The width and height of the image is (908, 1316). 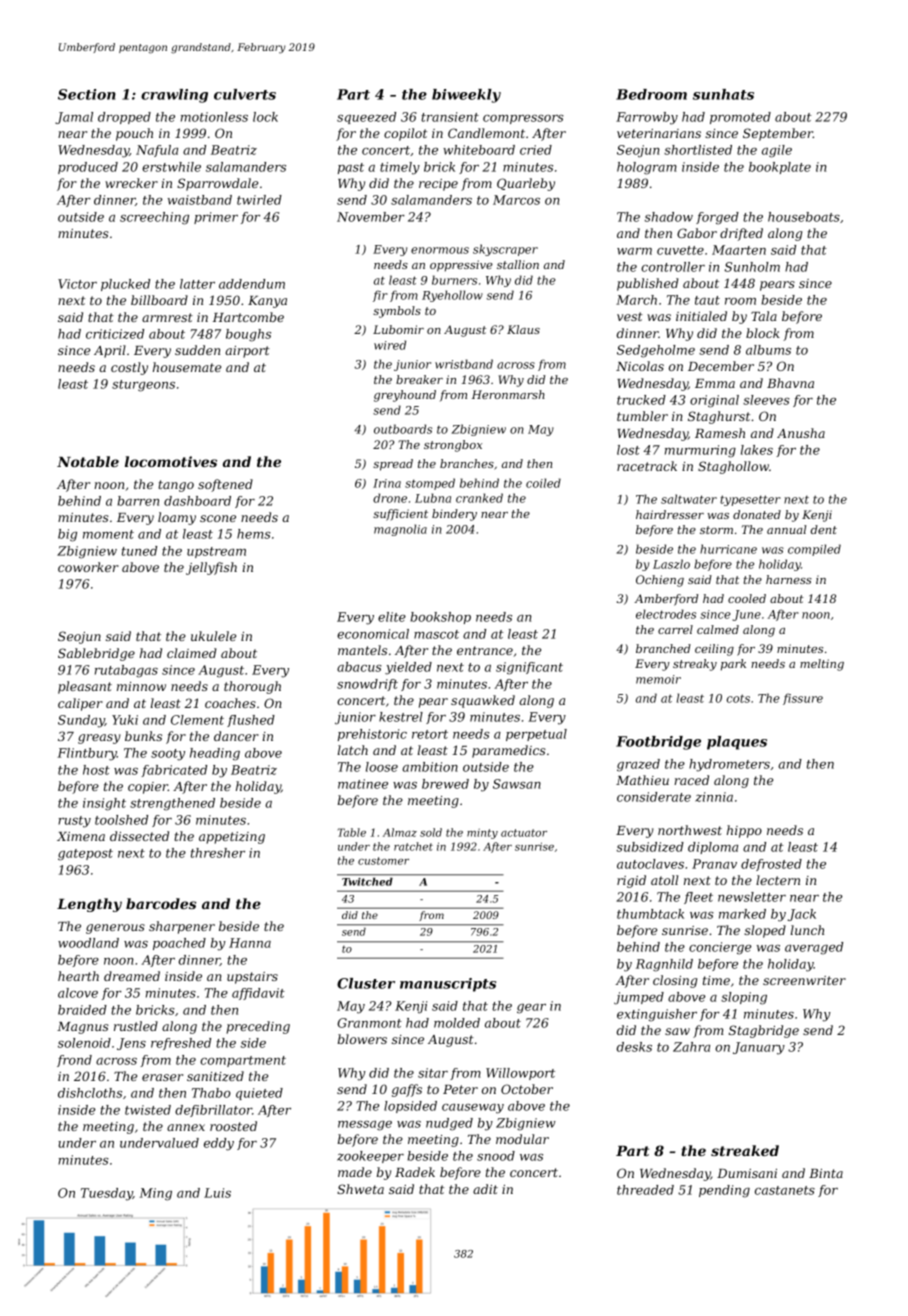 I want to click on northwest, so click(x=690, y=830).
